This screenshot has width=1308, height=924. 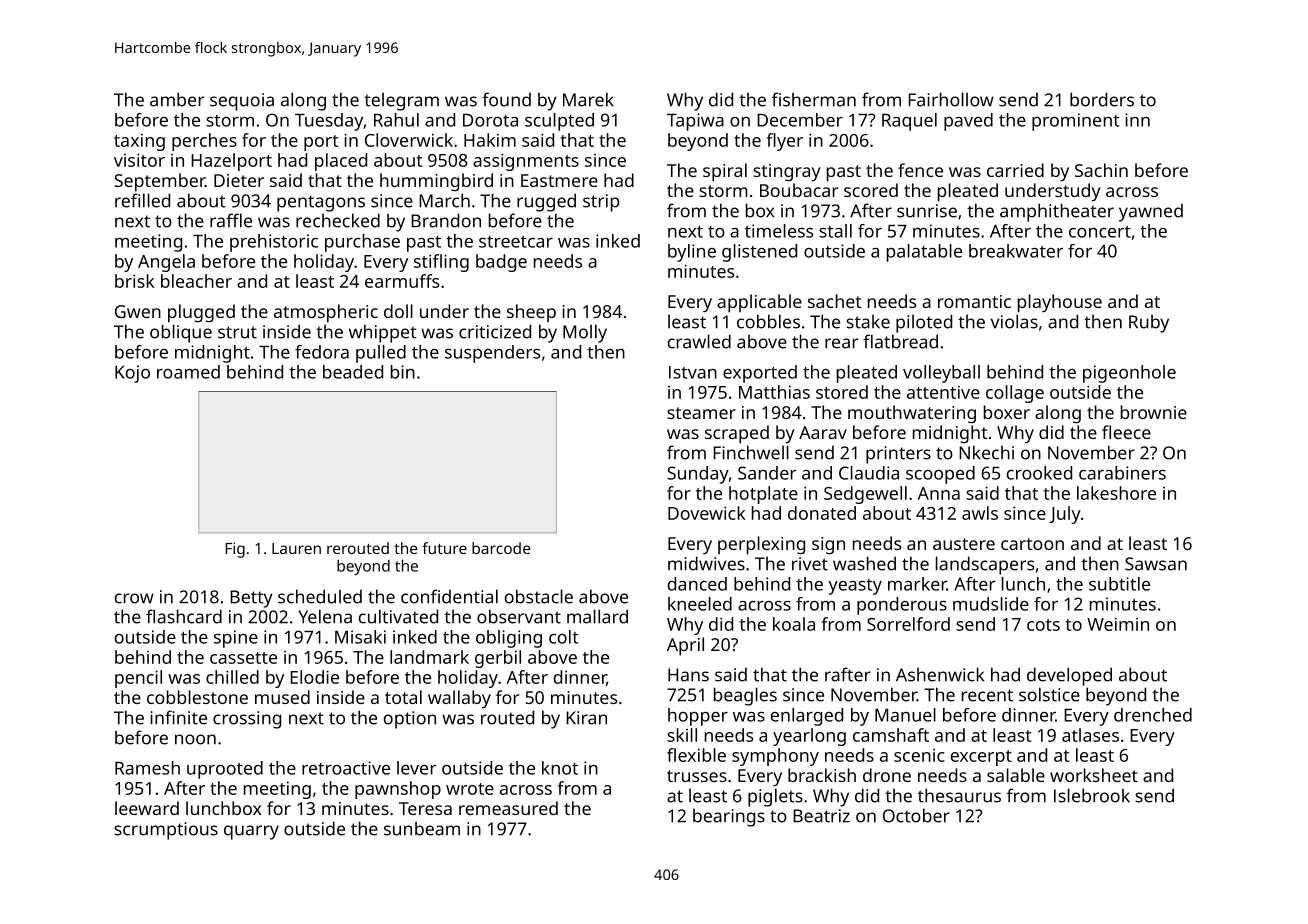 I want to click on developed, so click(x=1069, y=676).
